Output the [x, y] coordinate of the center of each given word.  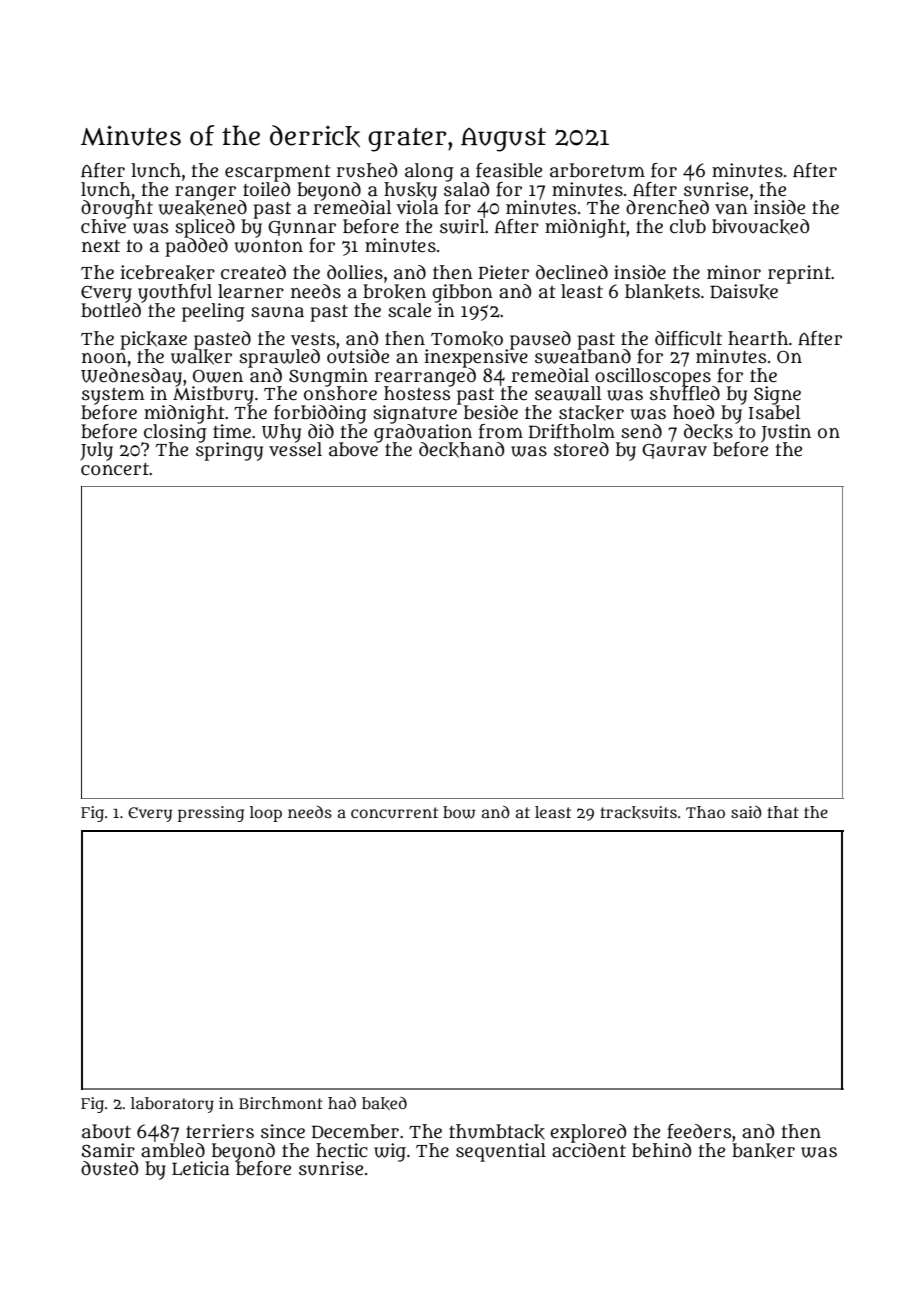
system [113, 396]
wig [390, 1152]
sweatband [583, 356]
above [354, 449]
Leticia [201, 1168]
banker [763, 1151]
